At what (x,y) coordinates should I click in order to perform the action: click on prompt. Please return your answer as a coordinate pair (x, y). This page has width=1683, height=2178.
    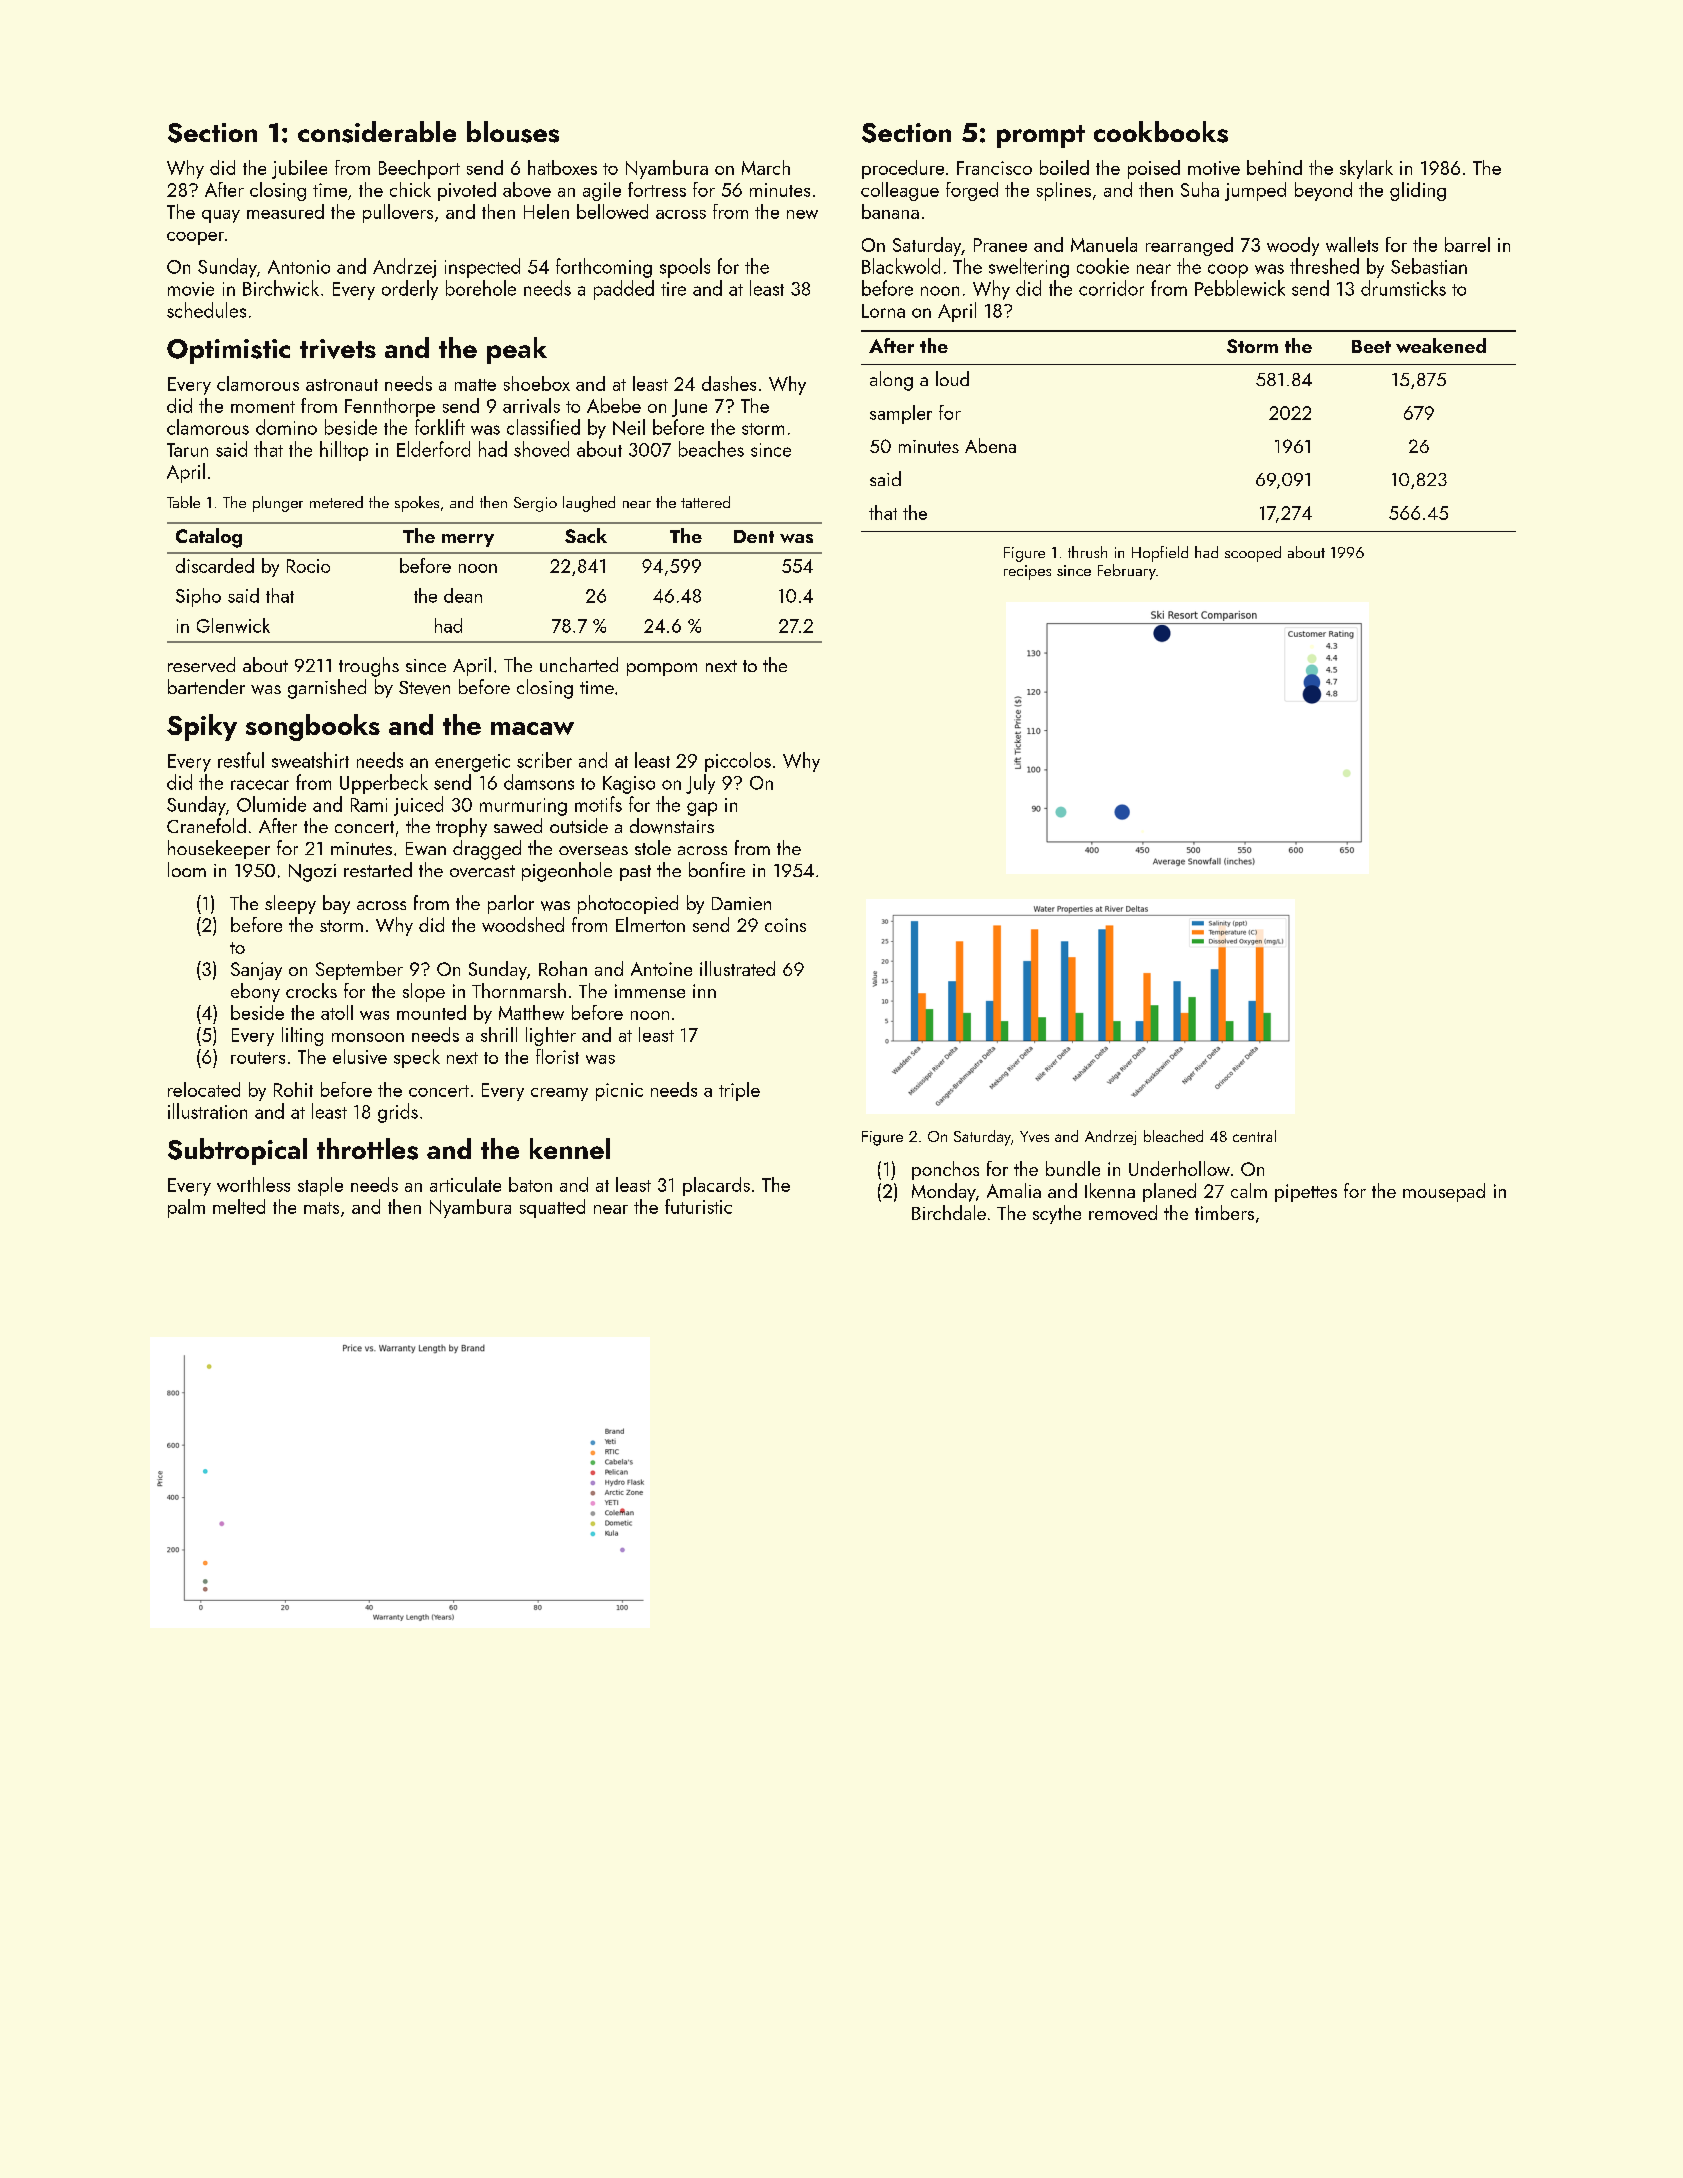
    Looking at the image, I should click on (1041, 136).
